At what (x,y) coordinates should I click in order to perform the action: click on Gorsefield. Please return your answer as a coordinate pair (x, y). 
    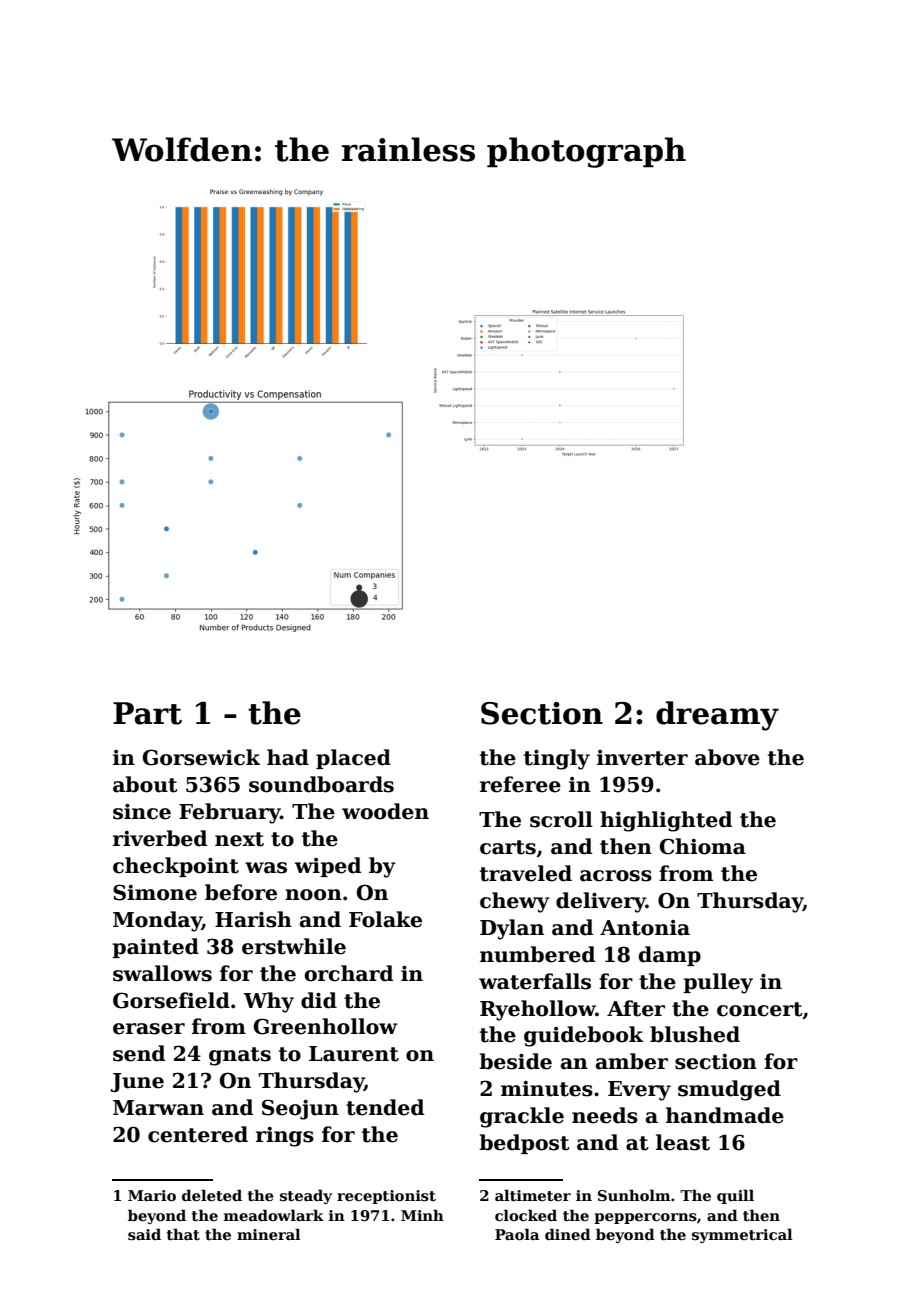
    Looking at the image, I should click on (171, 1000).
